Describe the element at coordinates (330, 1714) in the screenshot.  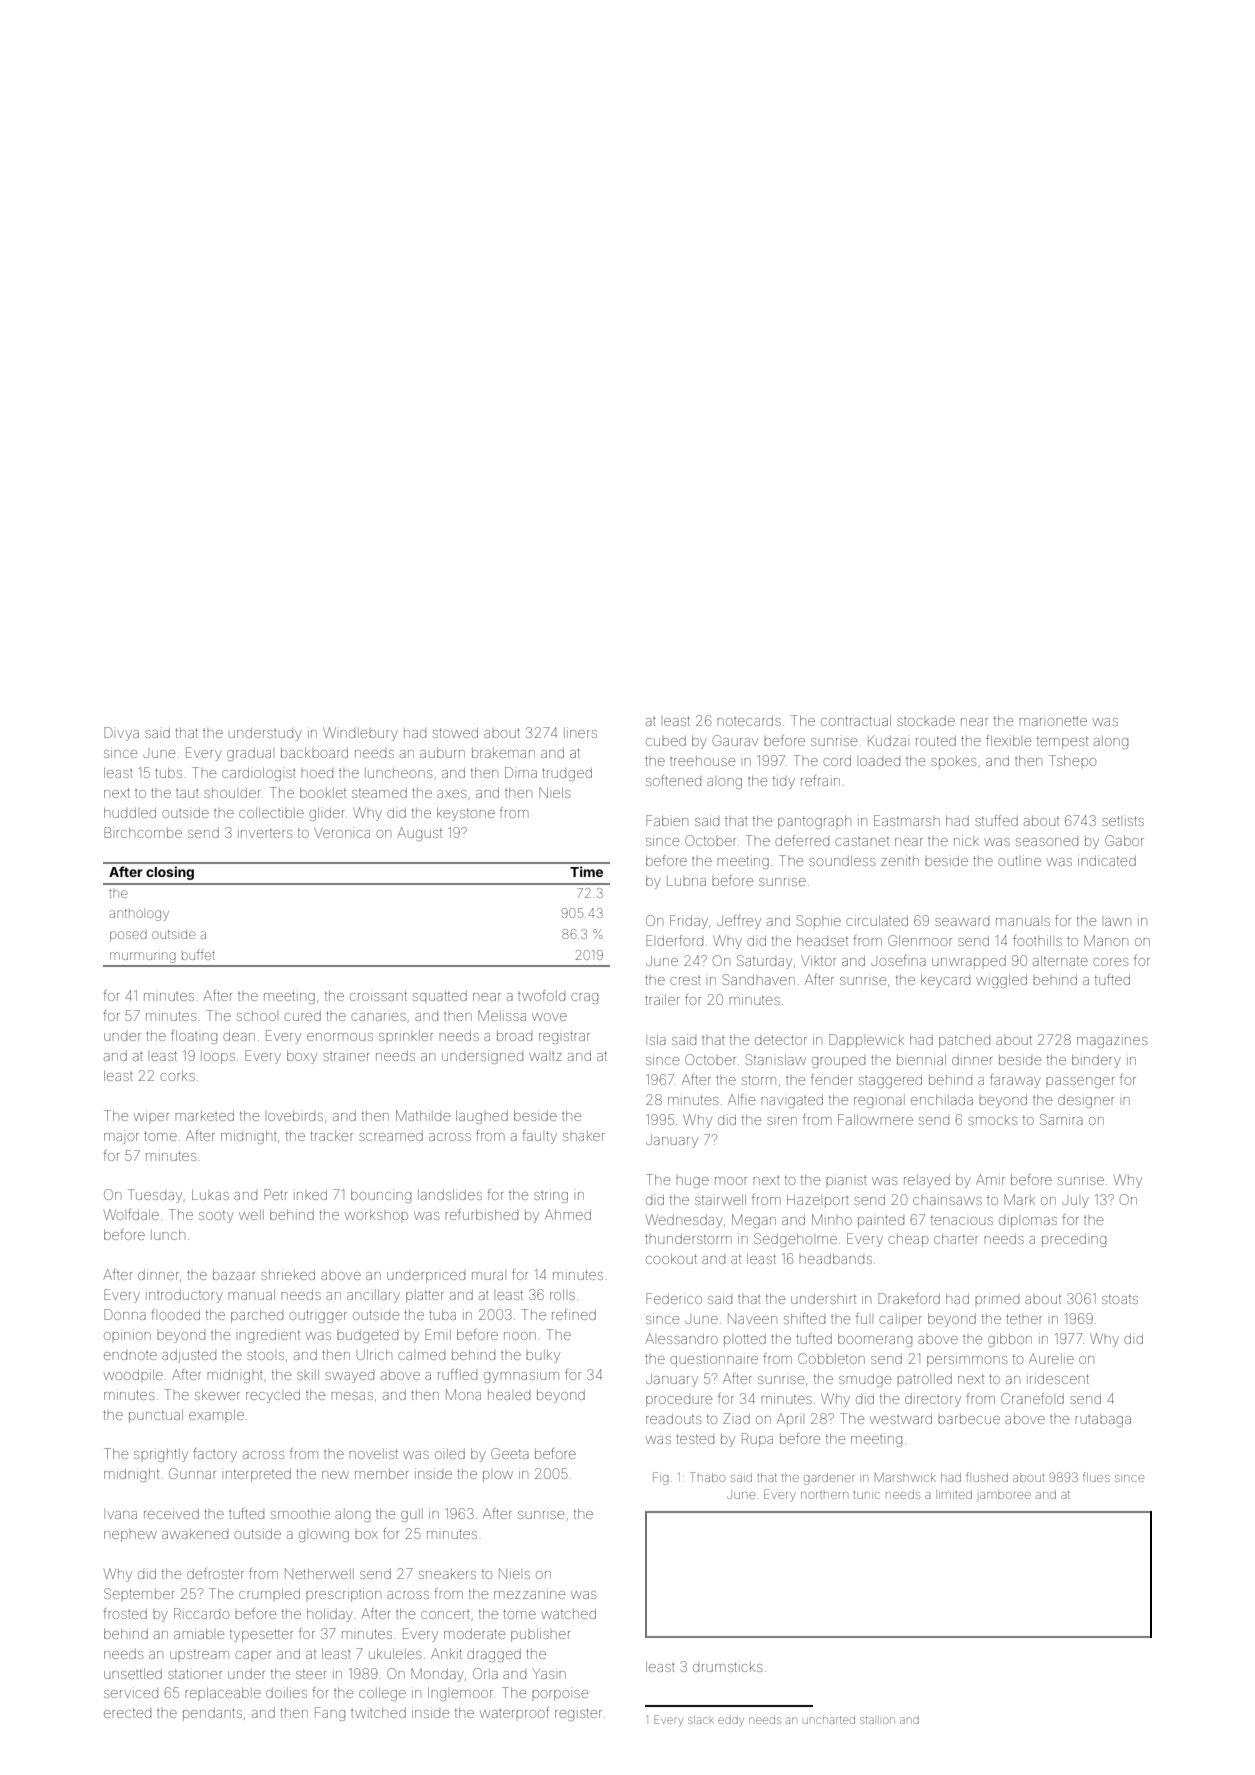
I see `Fang` at that location.
